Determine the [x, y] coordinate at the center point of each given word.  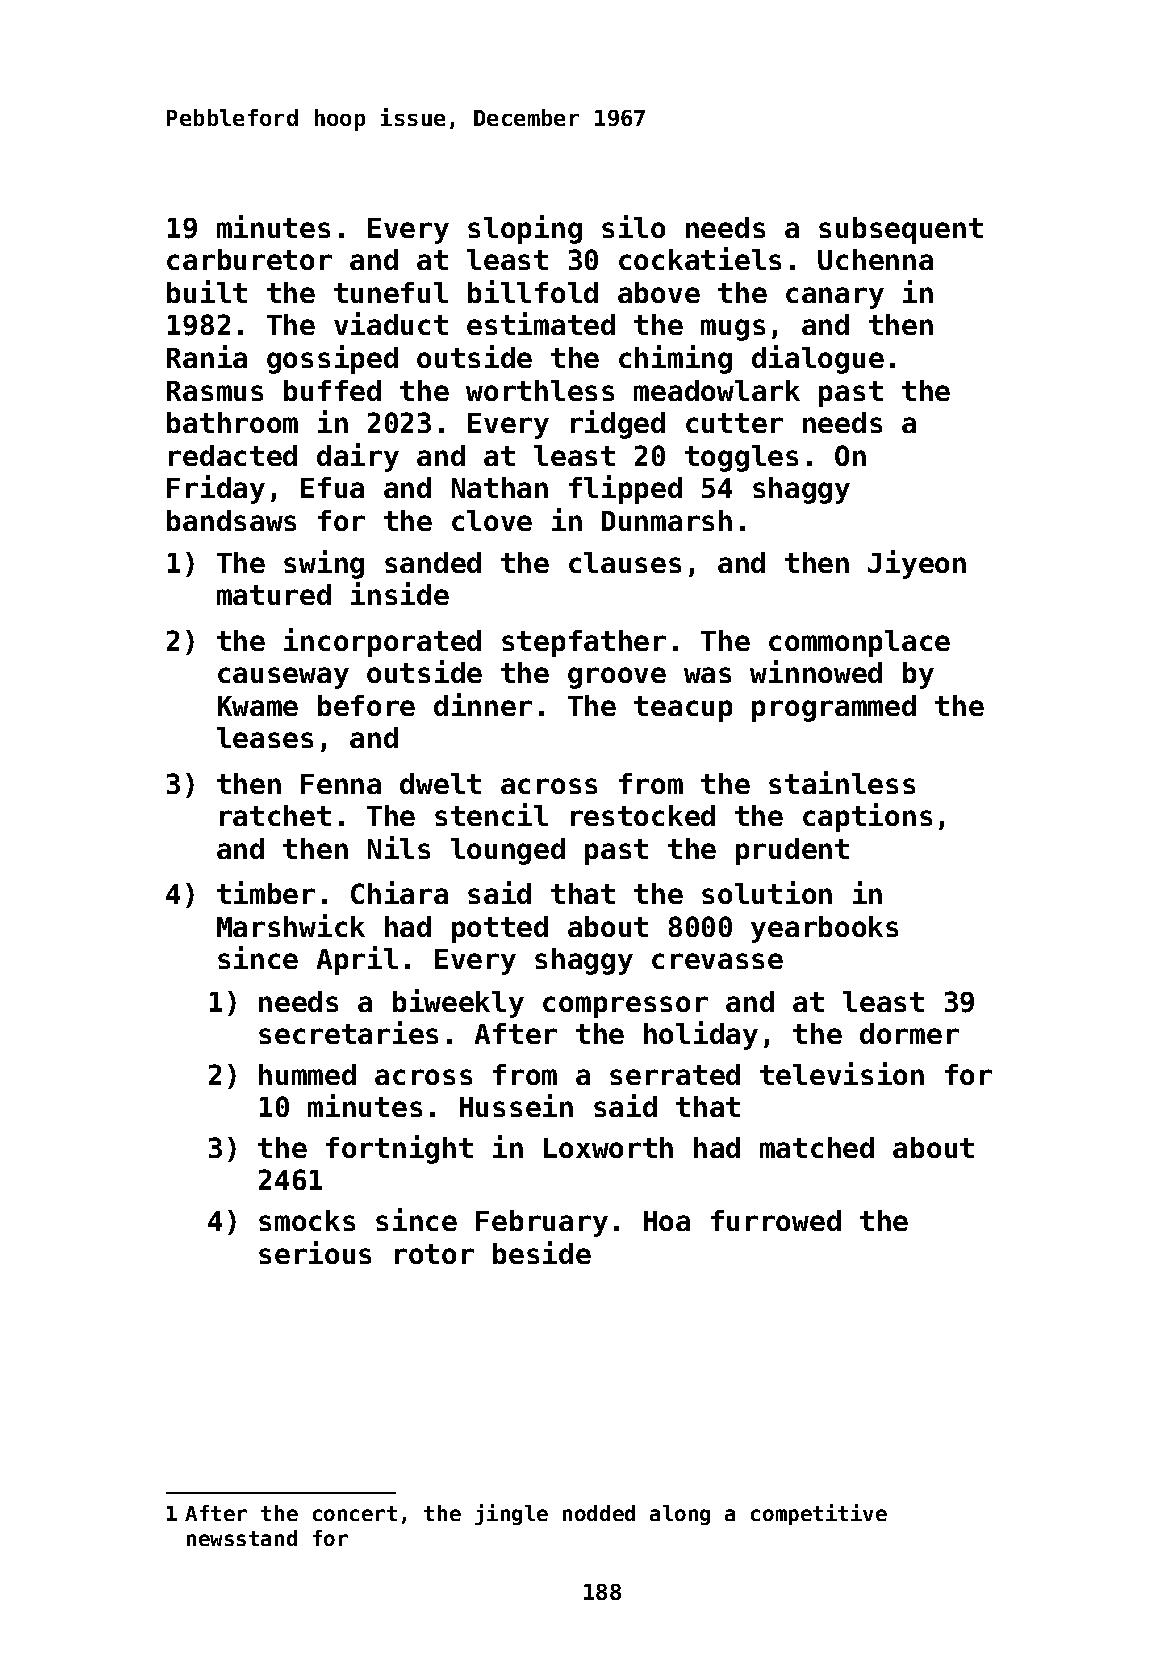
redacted [233, 455]
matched [817, 1147]
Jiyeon [917, 564]
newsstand [242, 1538]
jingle [511, 1514]
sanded [433, 562]
